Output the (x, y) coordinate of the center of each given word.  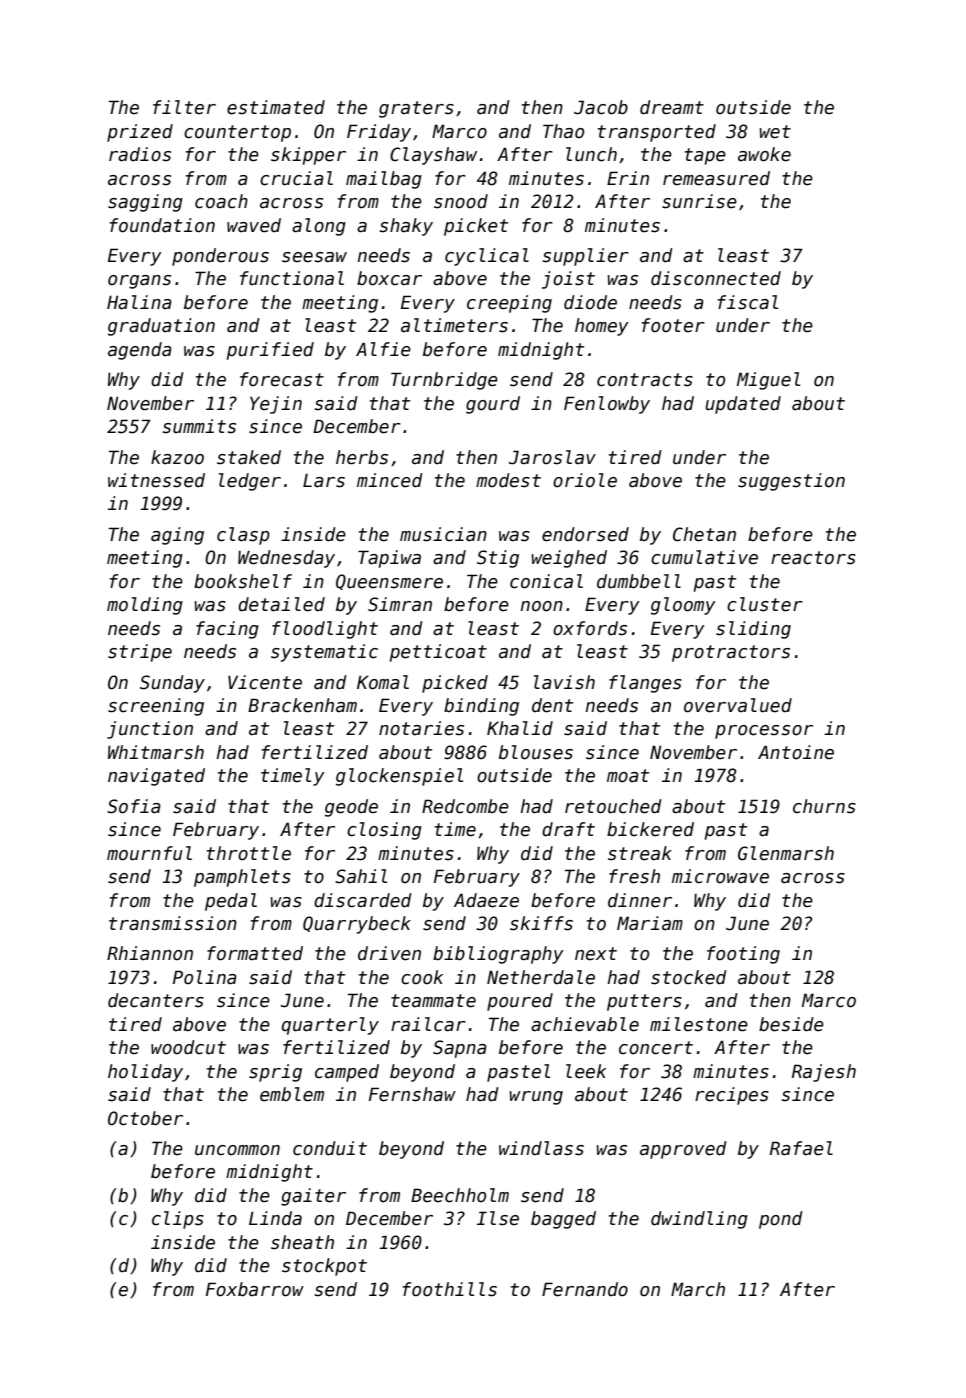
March (698, 1289)
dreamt (672, 107)
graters (416, 109)
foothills (450, 1289)
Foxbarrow (255, 1289)
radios (140, 154)
